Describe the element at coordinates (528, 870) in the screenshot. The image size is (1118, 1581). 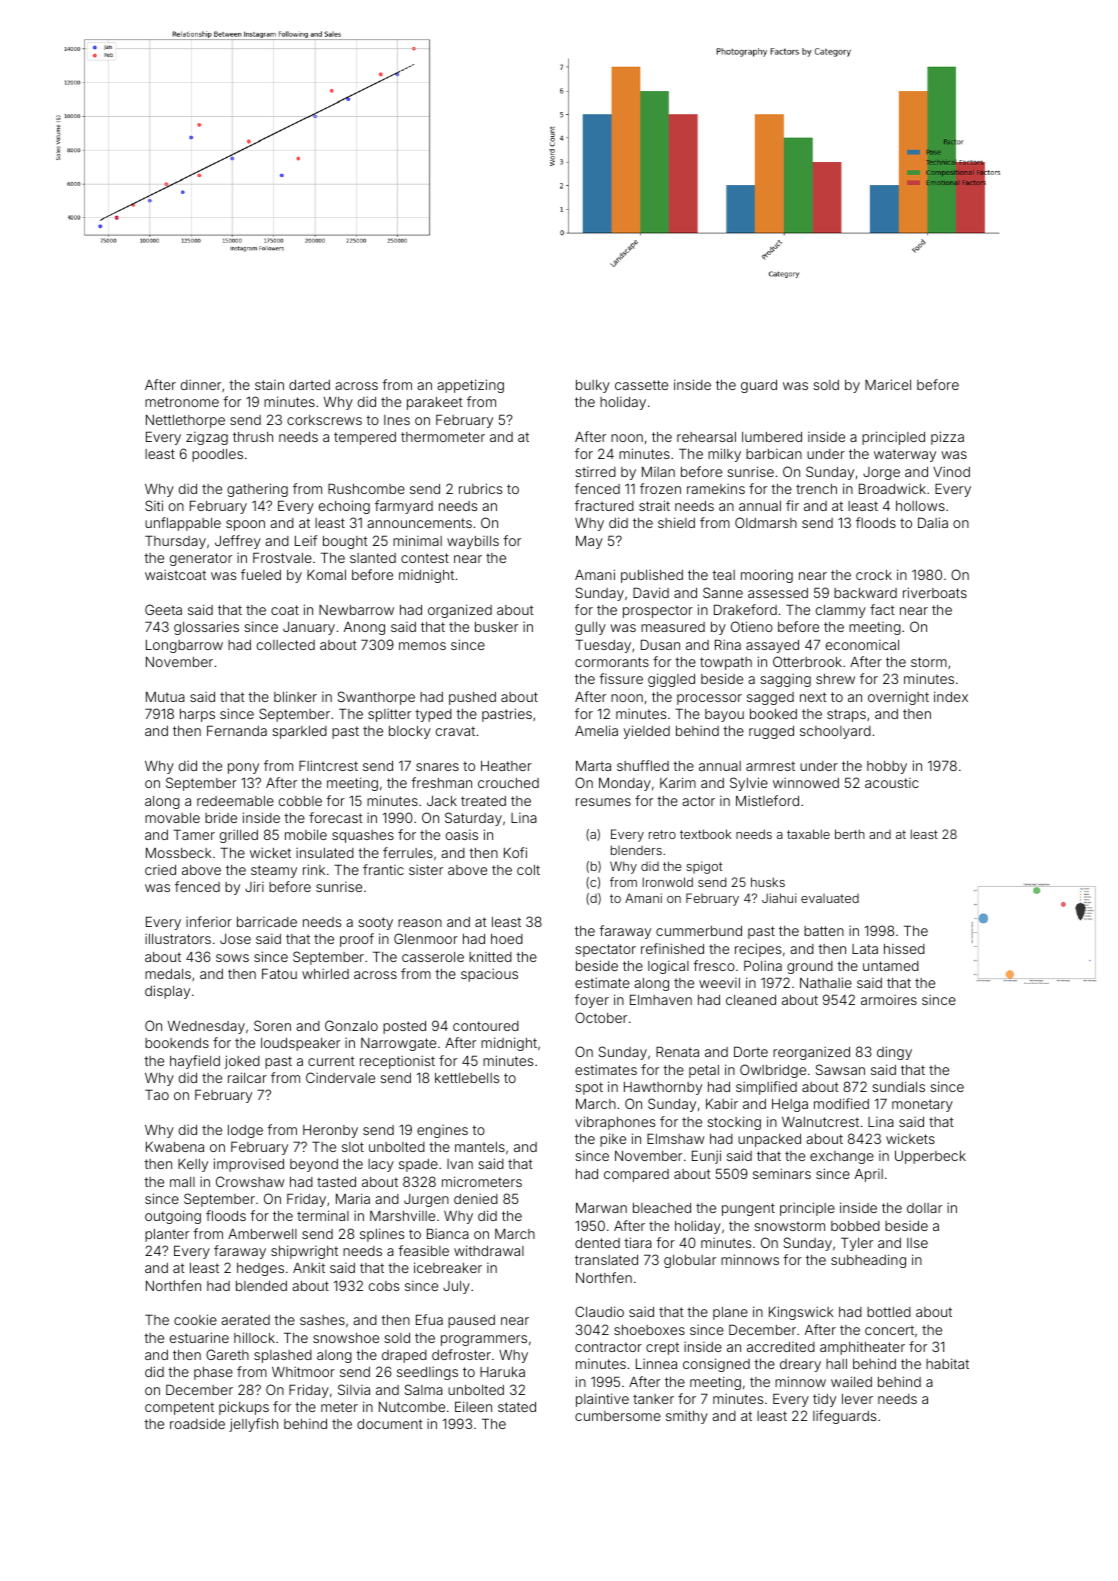
I see `colt` at that location.
